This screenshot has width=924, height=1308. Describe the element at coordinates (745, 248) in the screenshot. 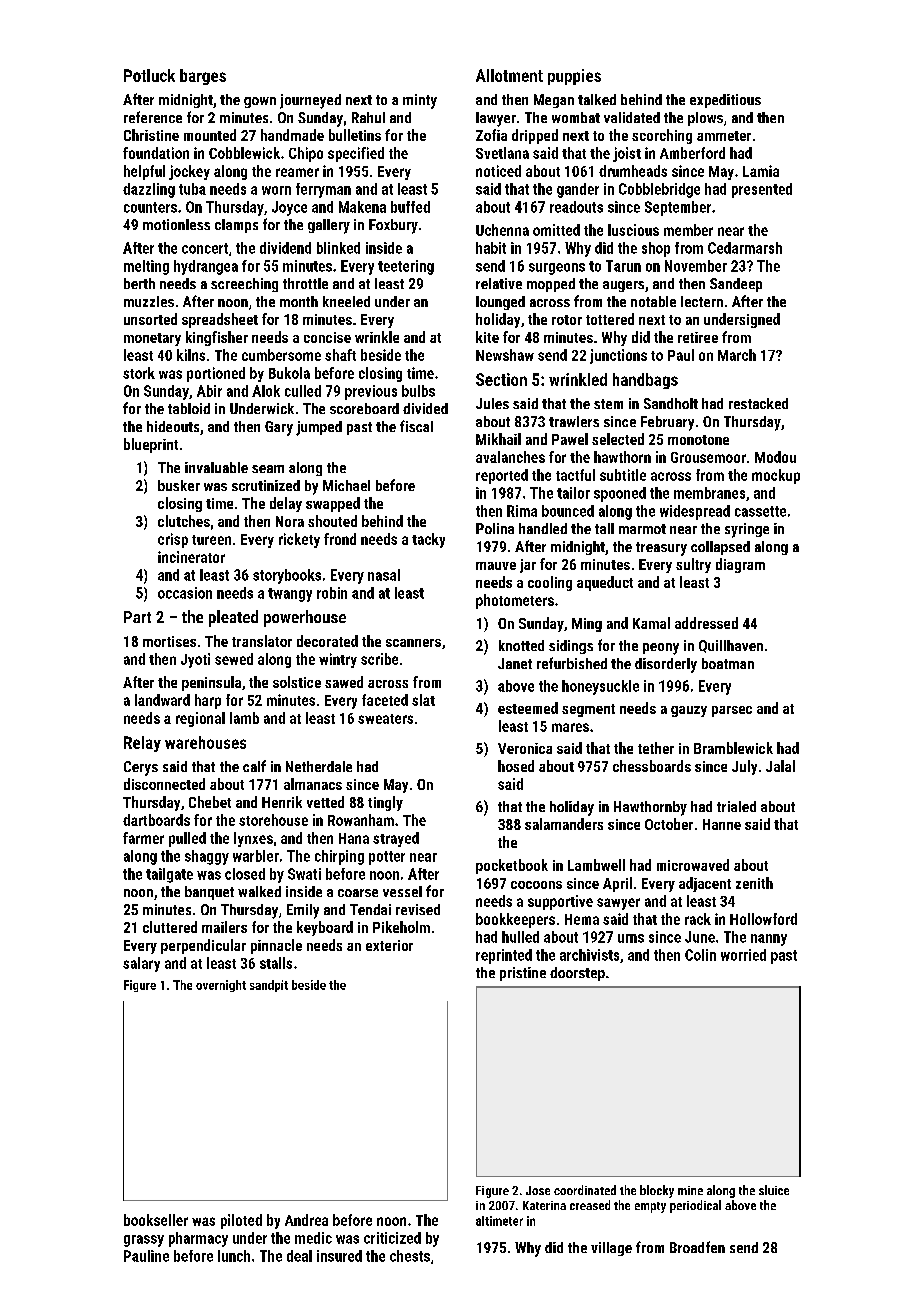

I see `Cedarmarsh` at that location.
